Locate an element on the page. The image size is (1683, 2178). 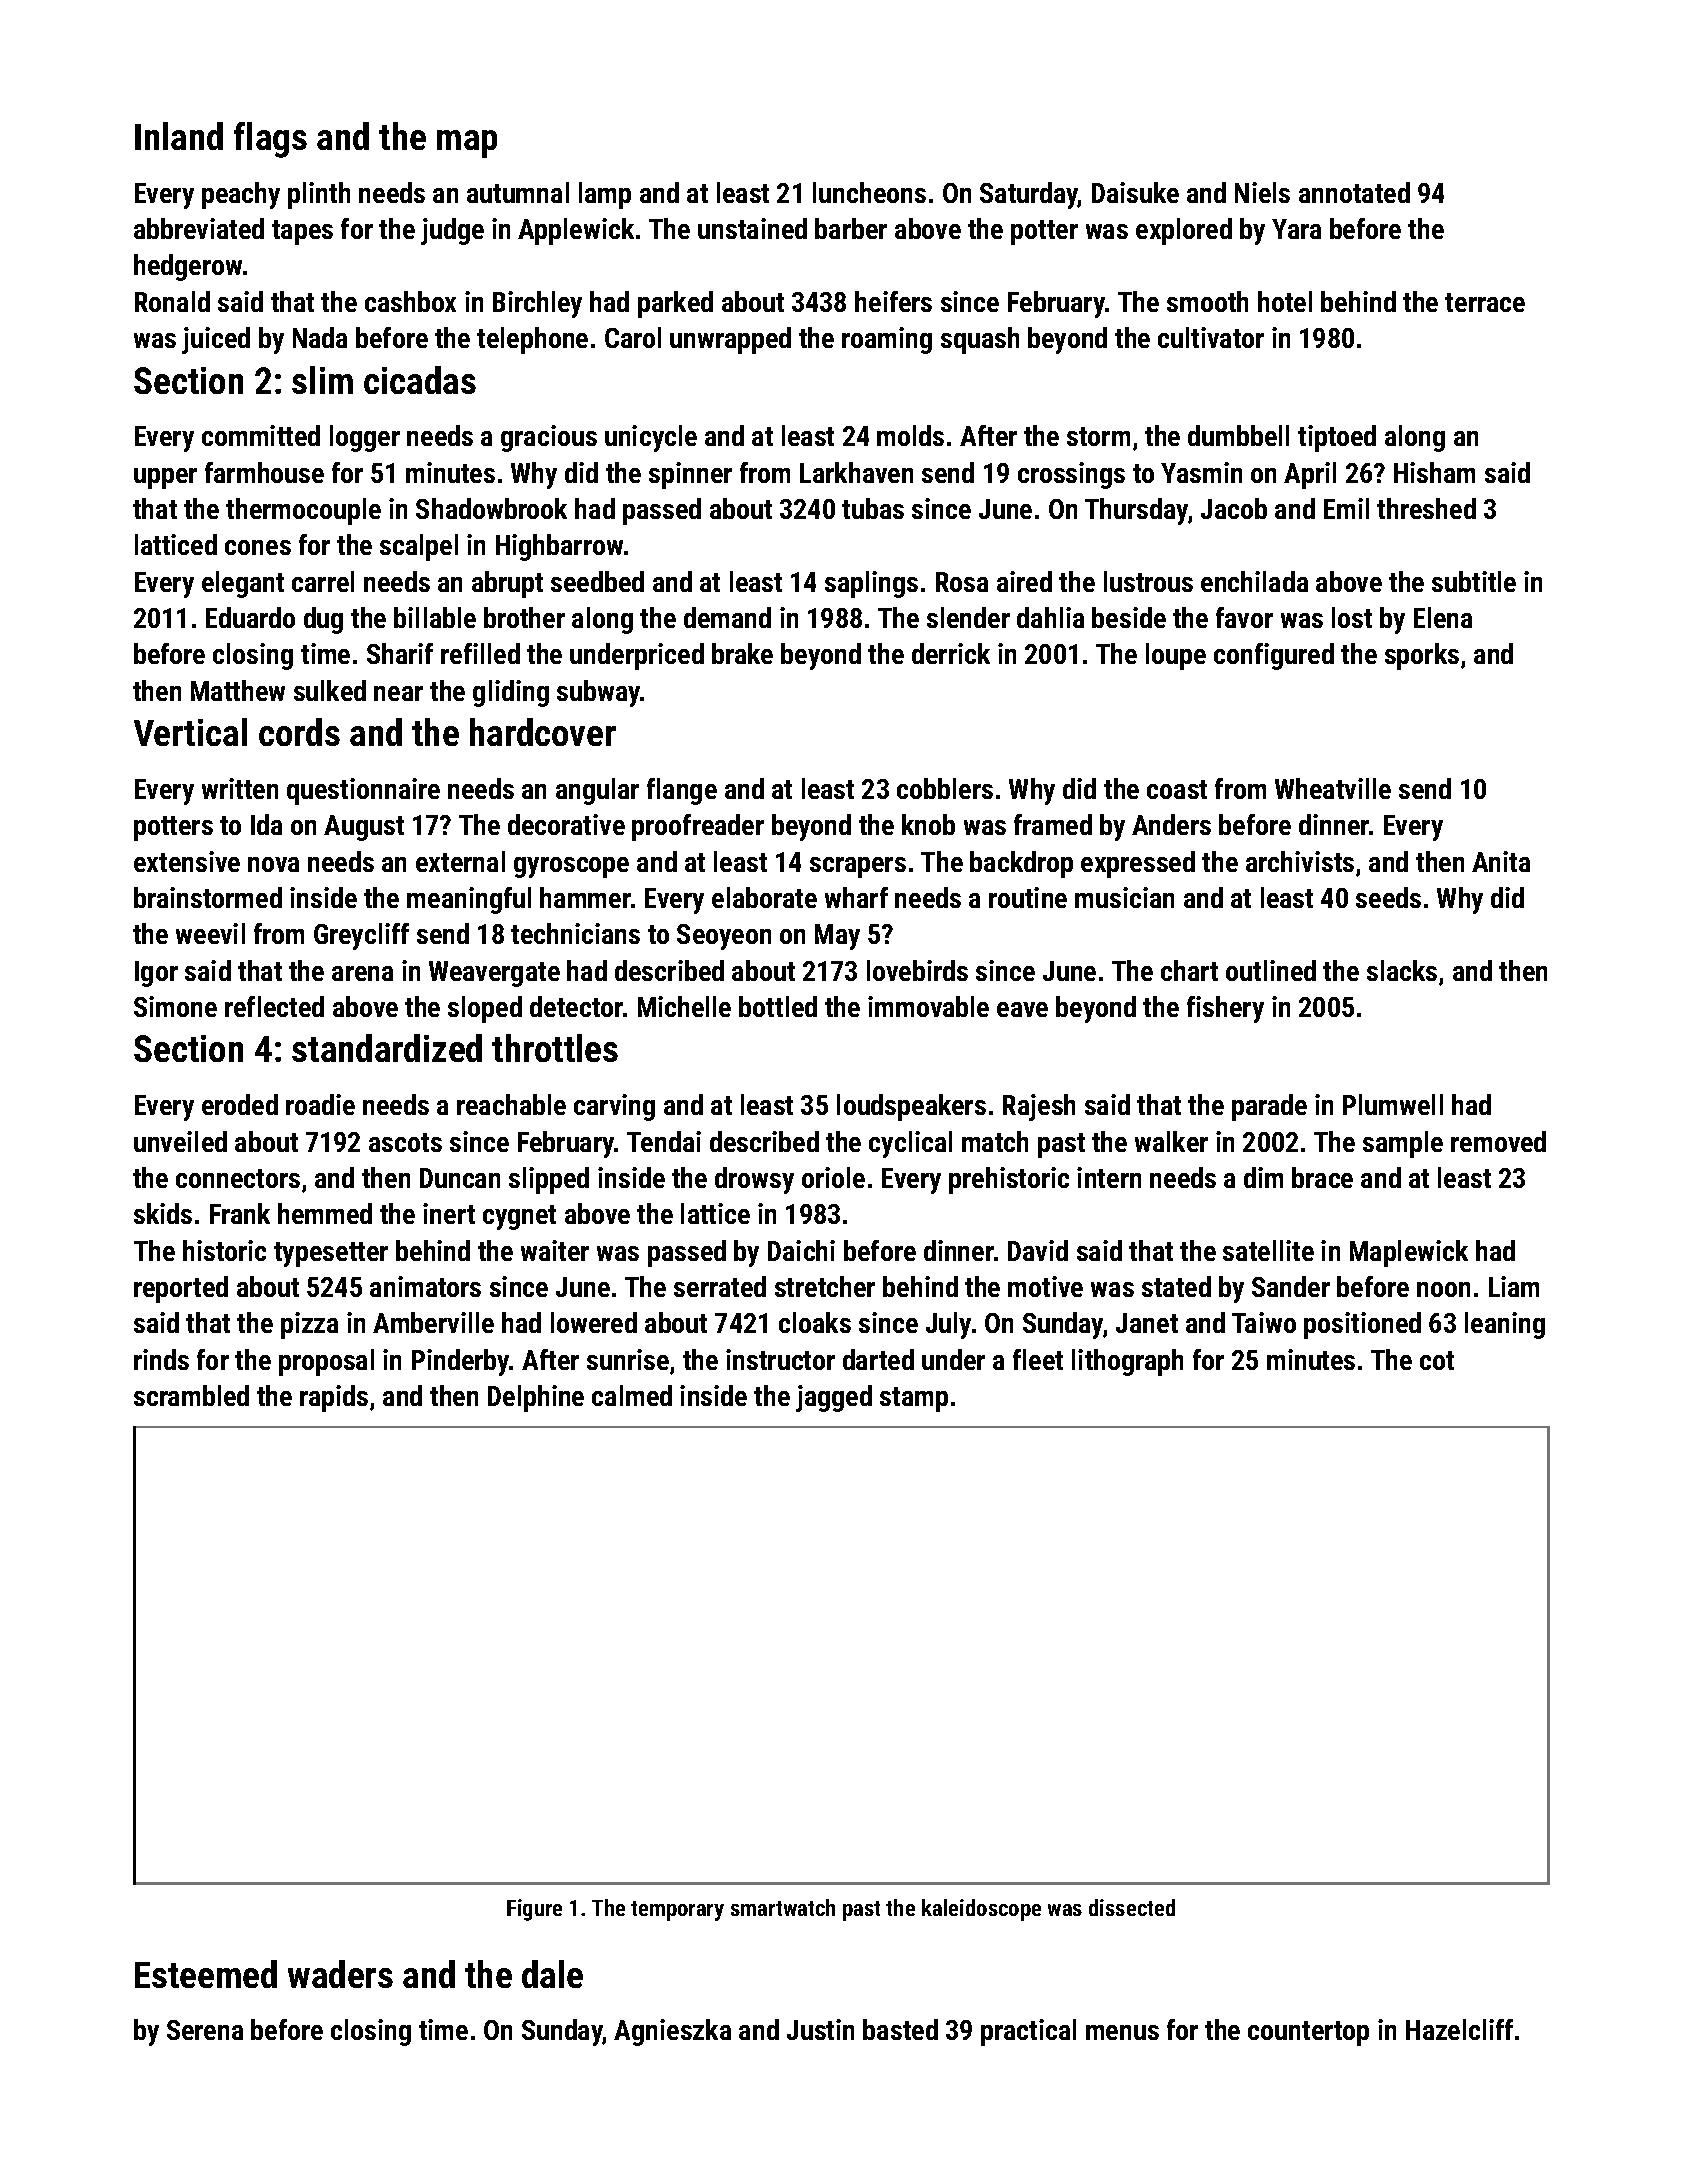
luncheons is located at coordinates (869, 192).
